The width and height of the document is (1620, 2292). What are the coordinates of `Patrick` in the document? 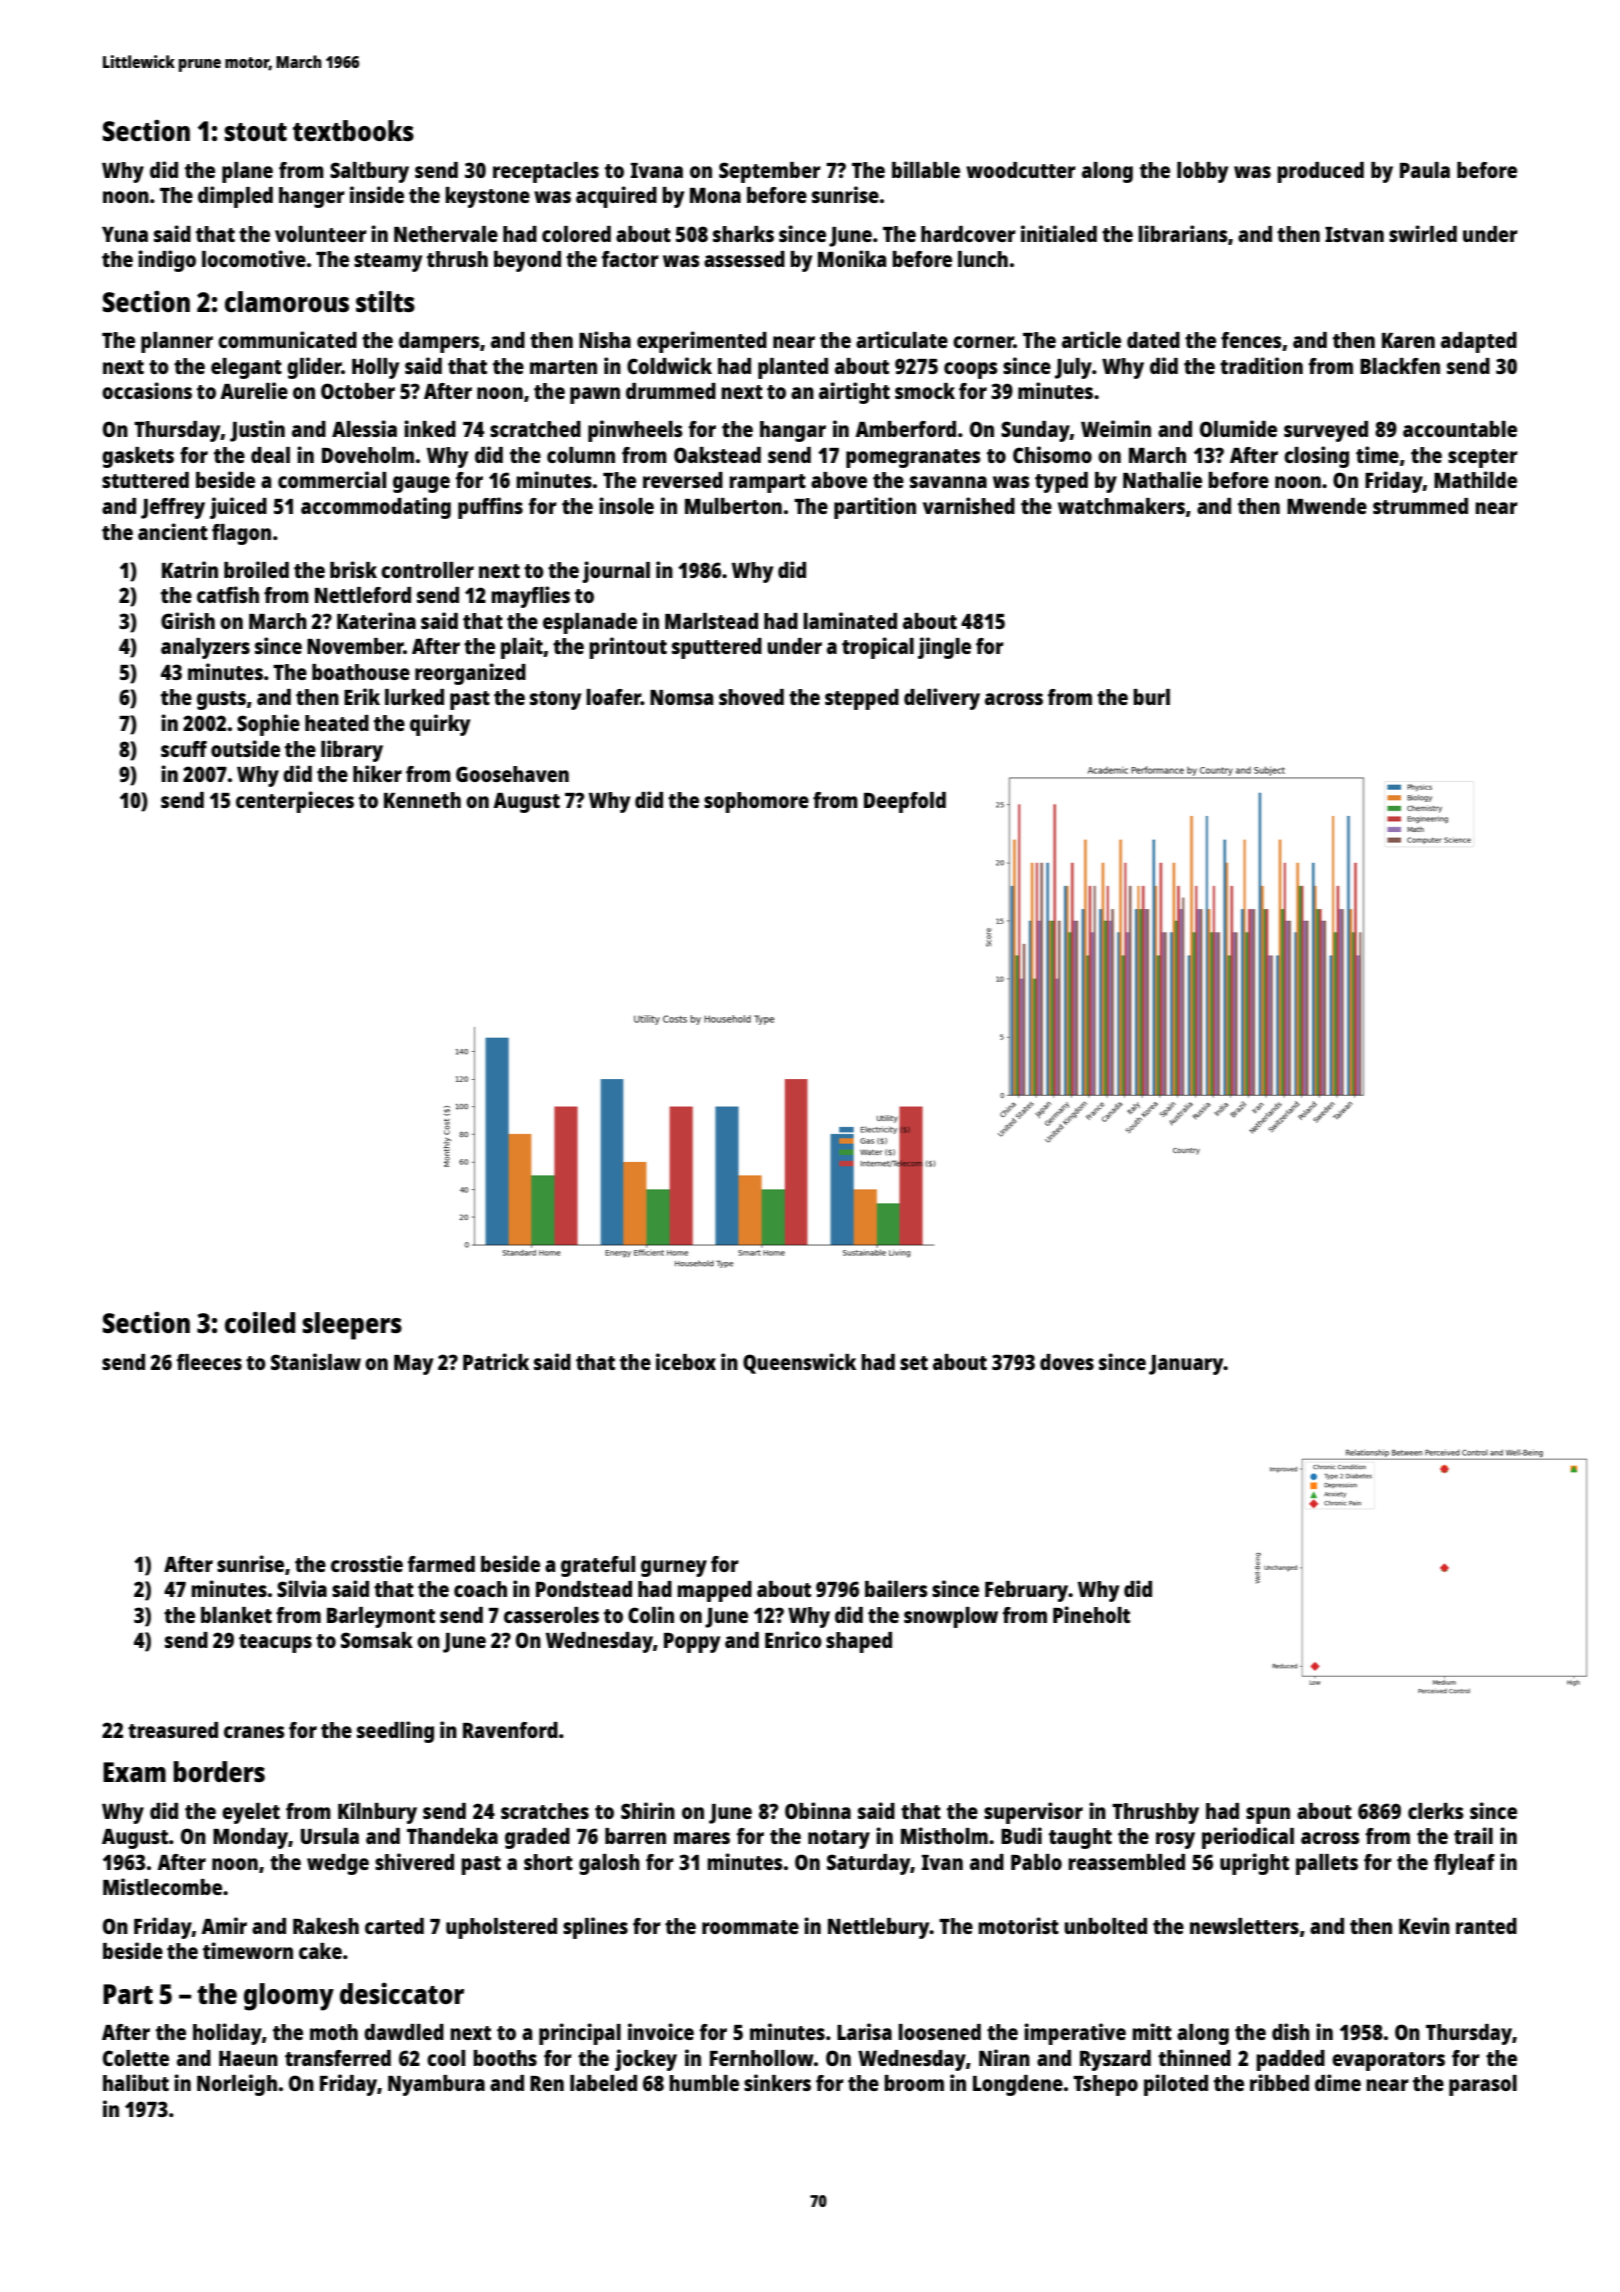 It's located at (496, 1361).
